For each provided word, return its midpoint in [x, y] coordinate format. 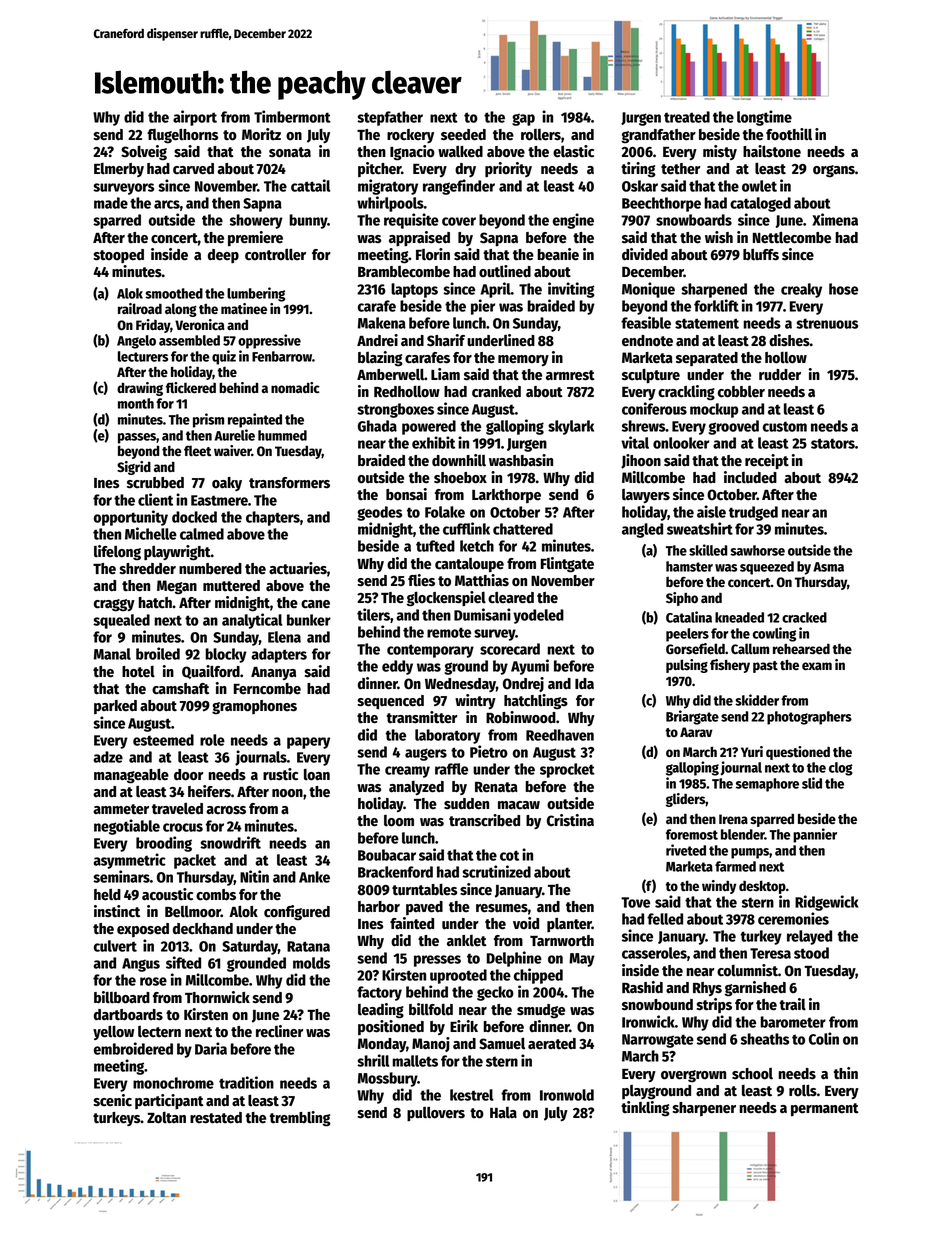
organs [834, 171]
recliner [279, 1031]
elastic [573, 151]
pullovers [436, 1114]
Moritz [261, 134]
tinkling [645, 1109]
